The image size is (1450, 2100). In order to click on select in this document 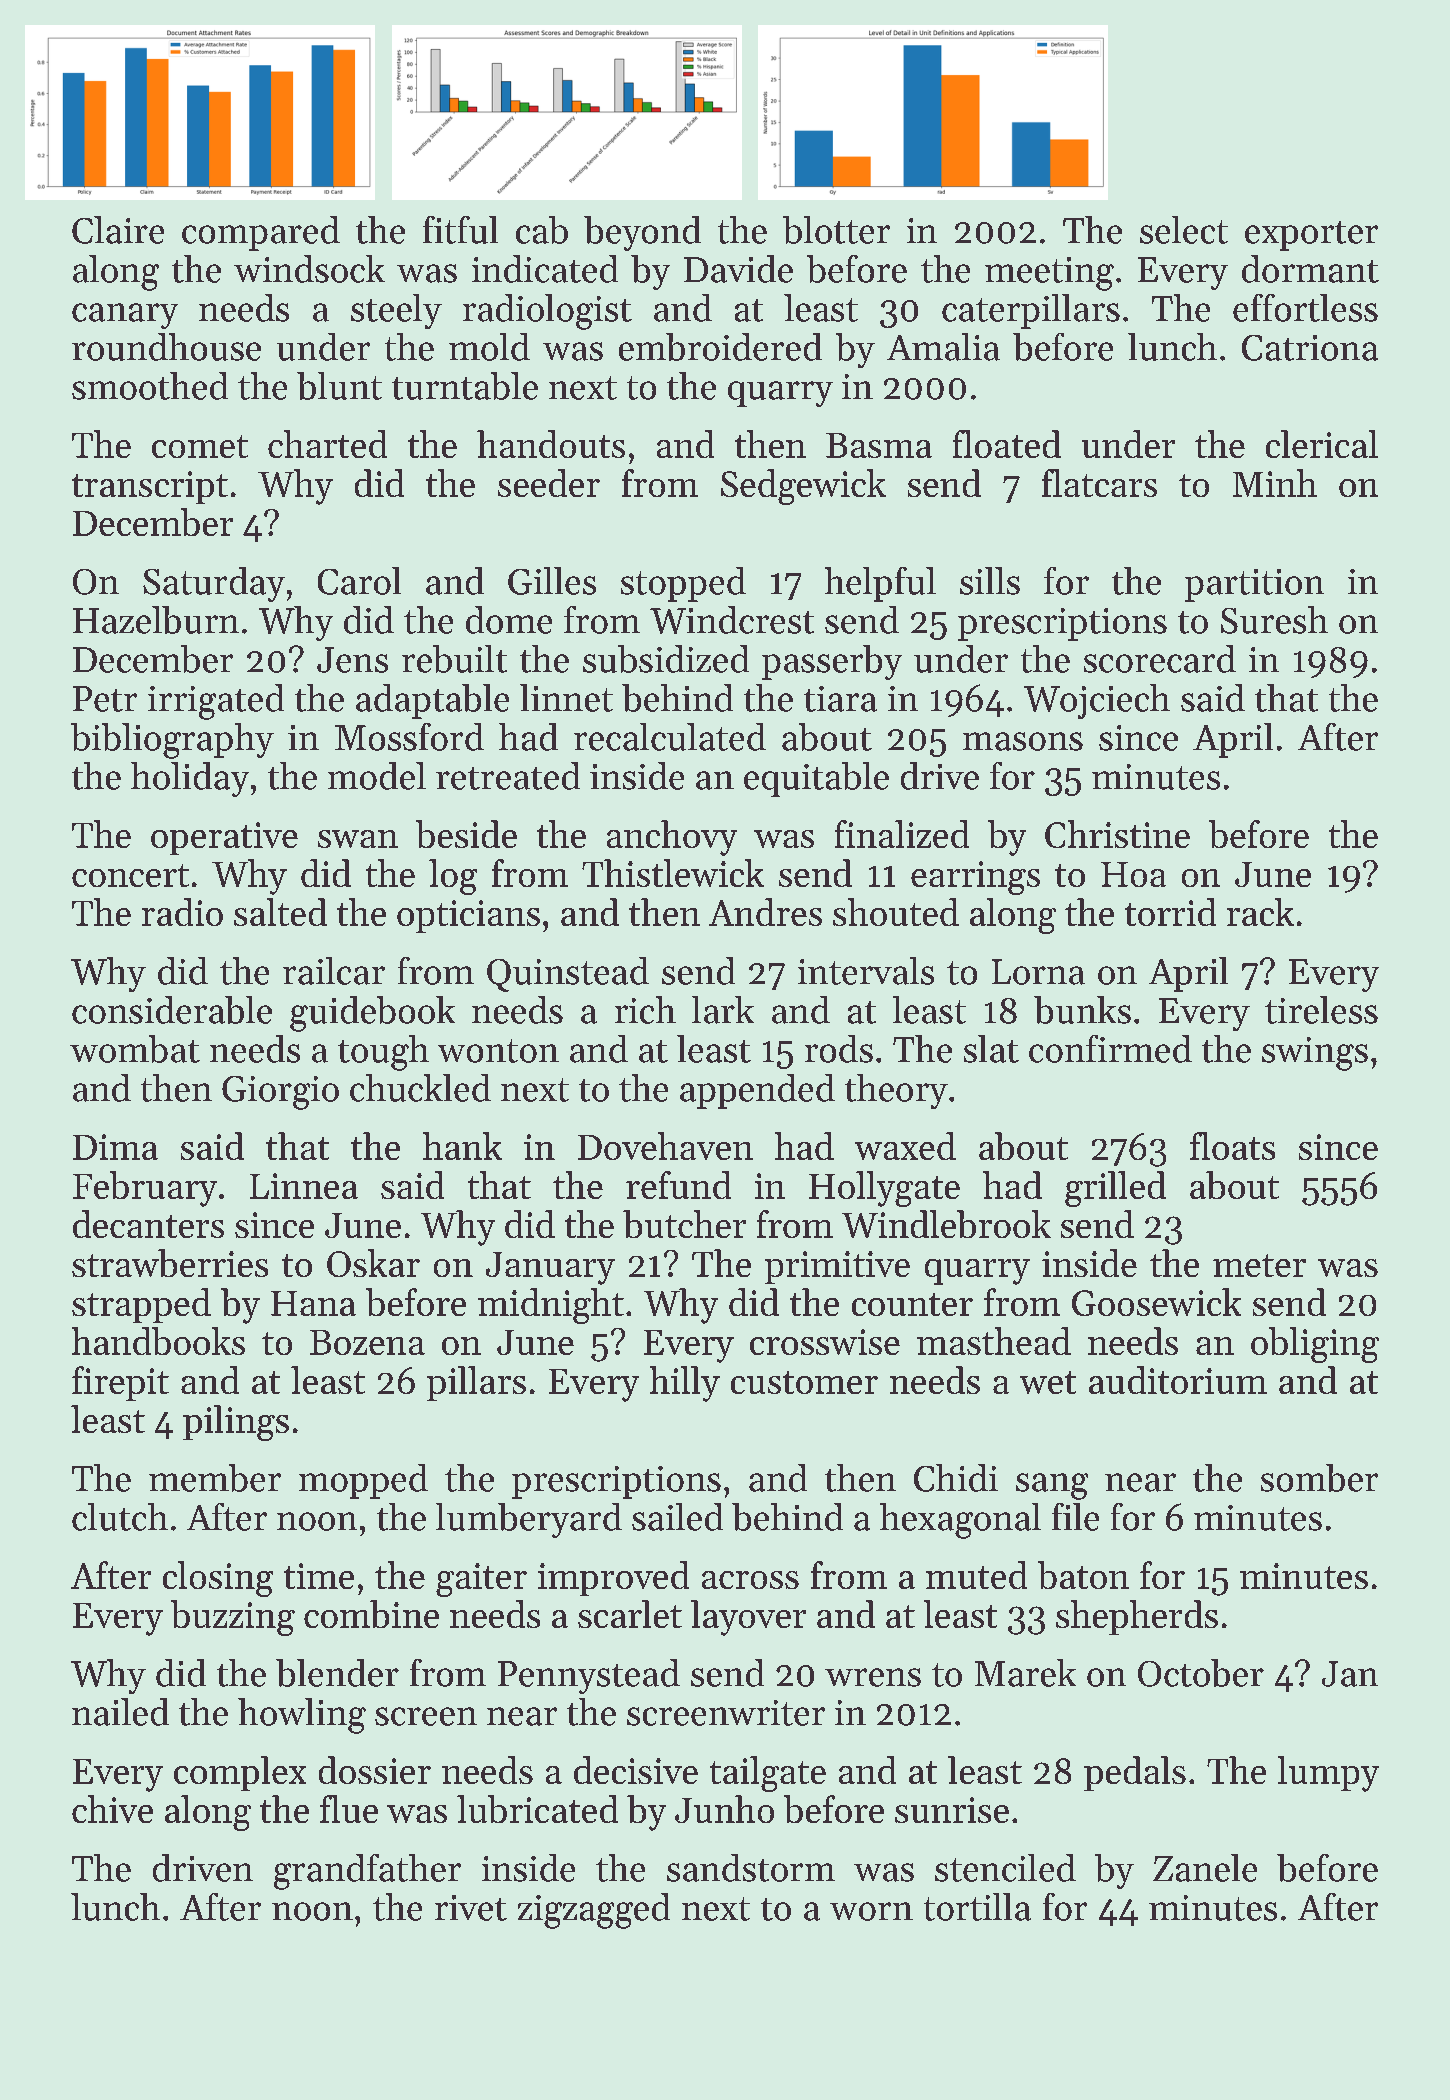, I will do `click(1184, 230)`.
